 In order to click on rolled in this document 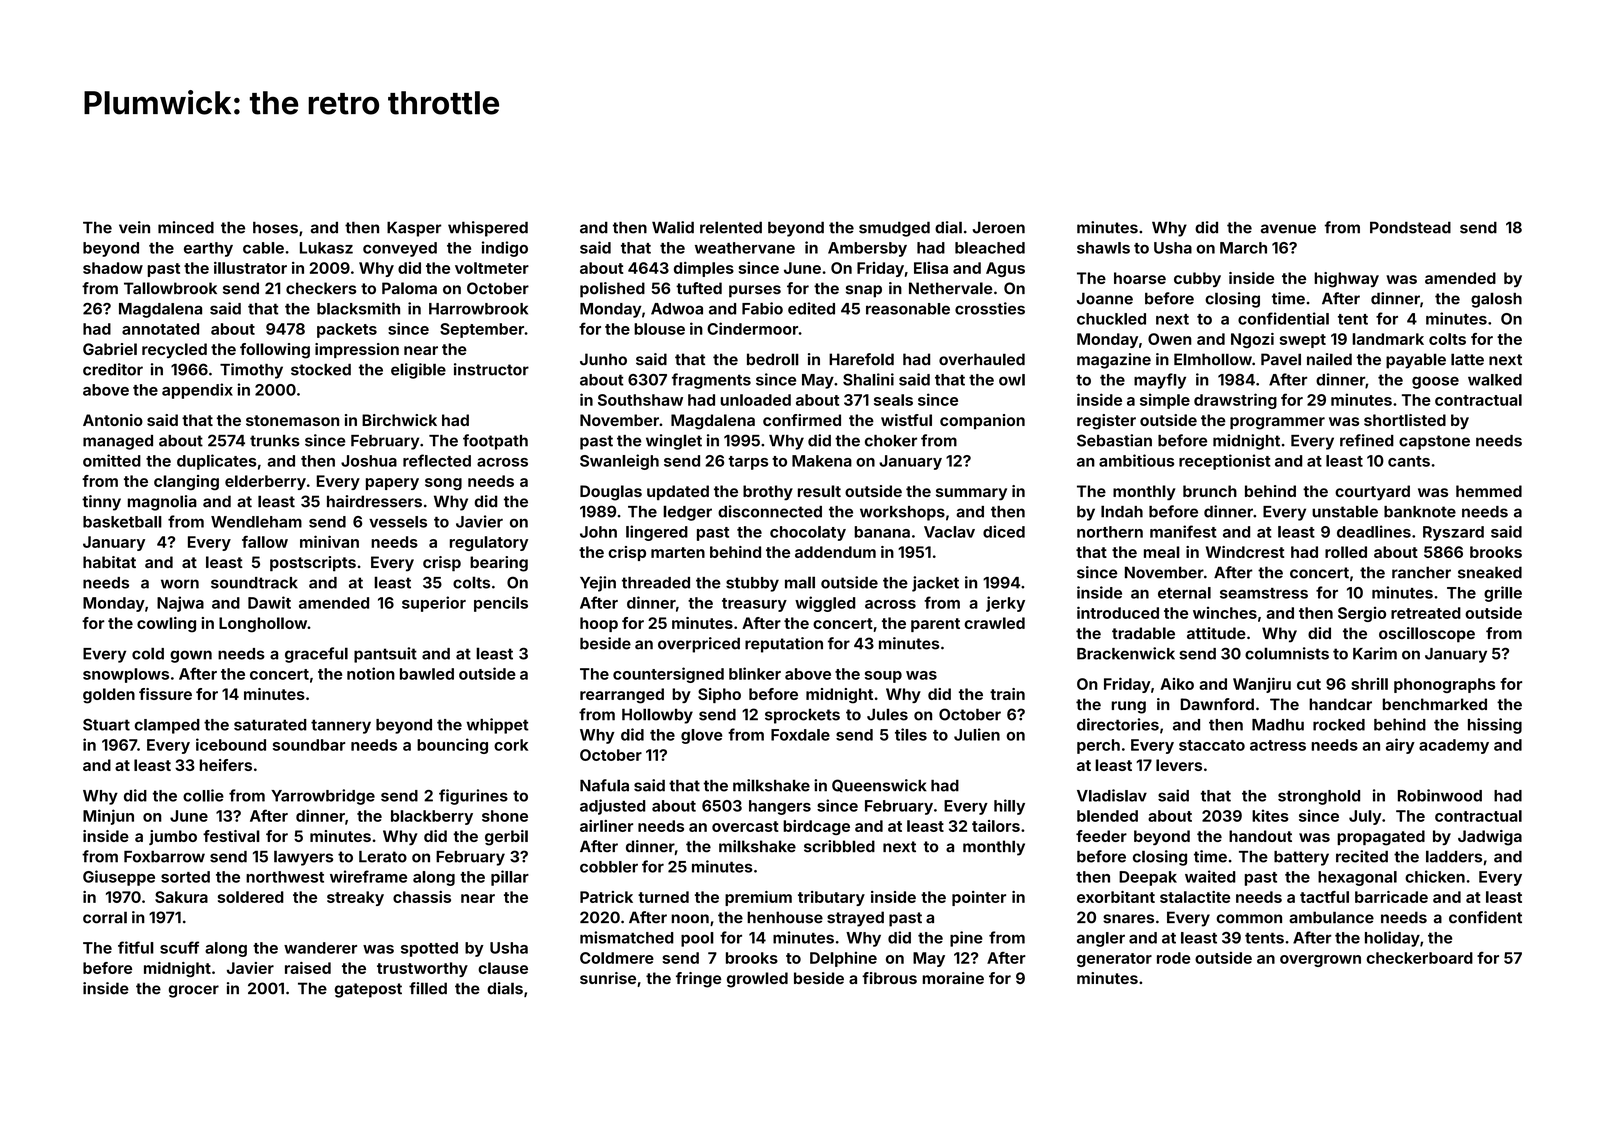, I will do `click(1346, 552)`.
